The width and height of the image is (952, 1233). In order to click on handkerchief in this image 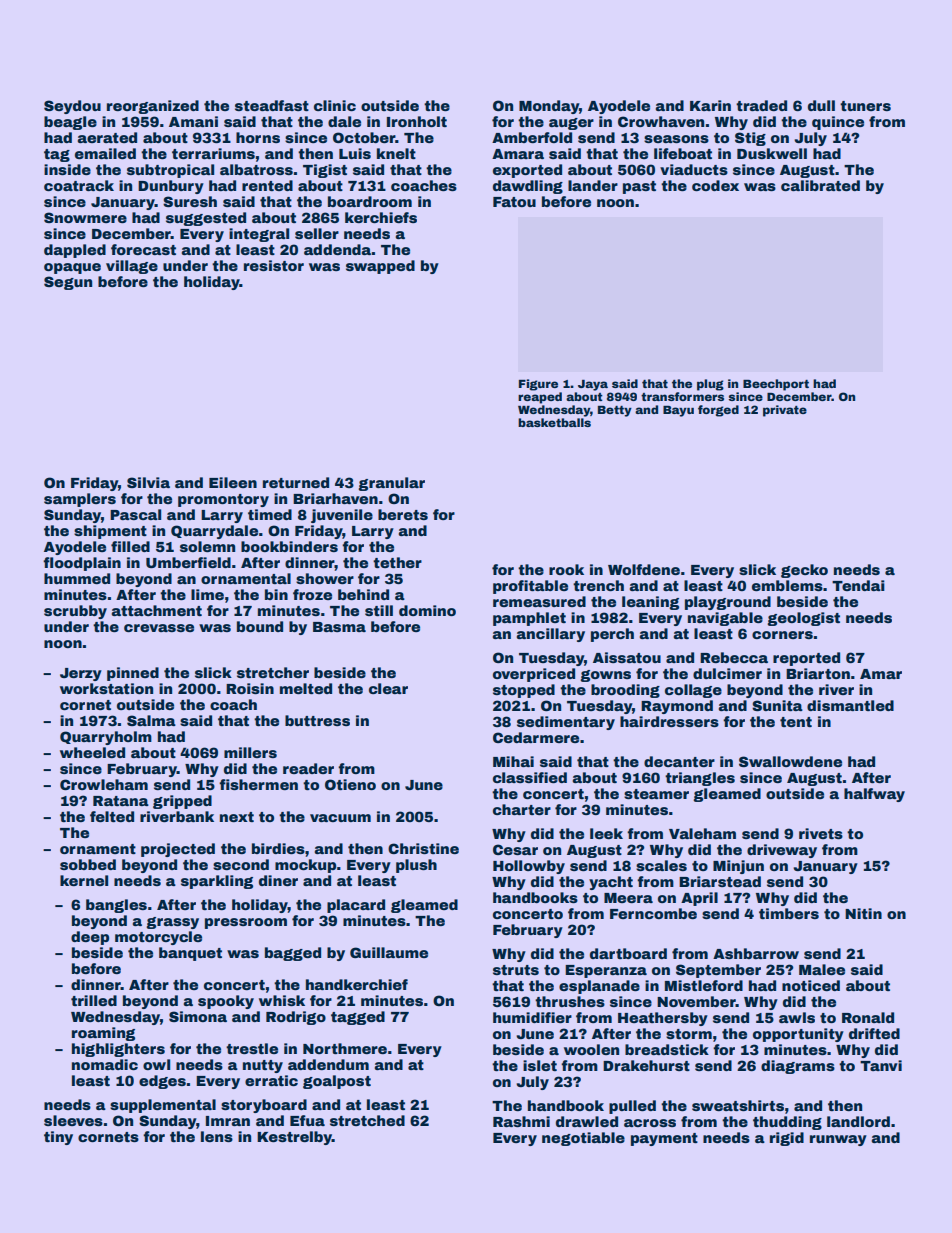, I will do `click(357, 984)`.
